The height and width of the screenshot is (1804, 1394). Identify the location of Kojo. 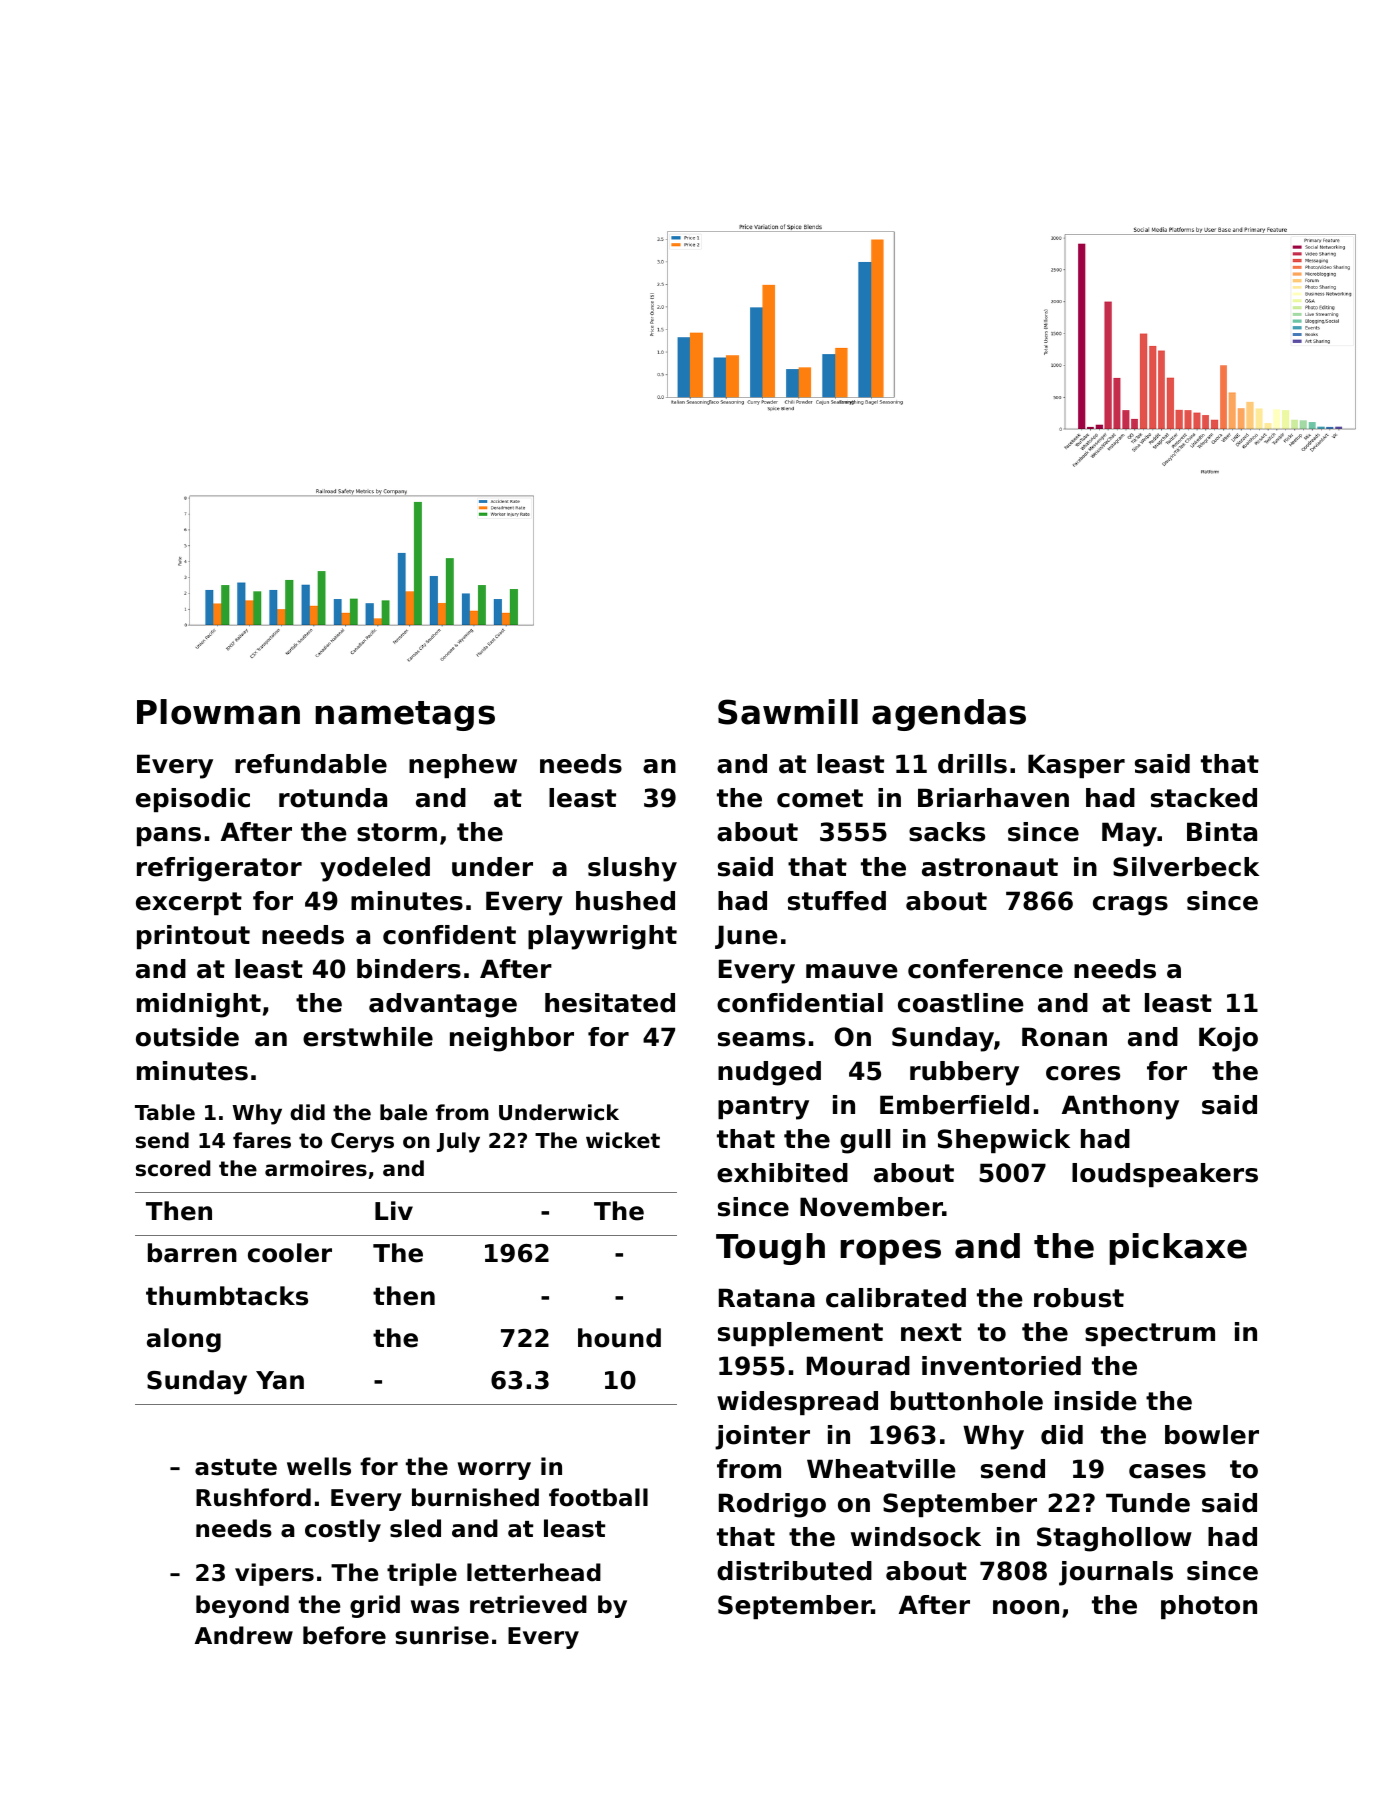
(1228, 1039).
